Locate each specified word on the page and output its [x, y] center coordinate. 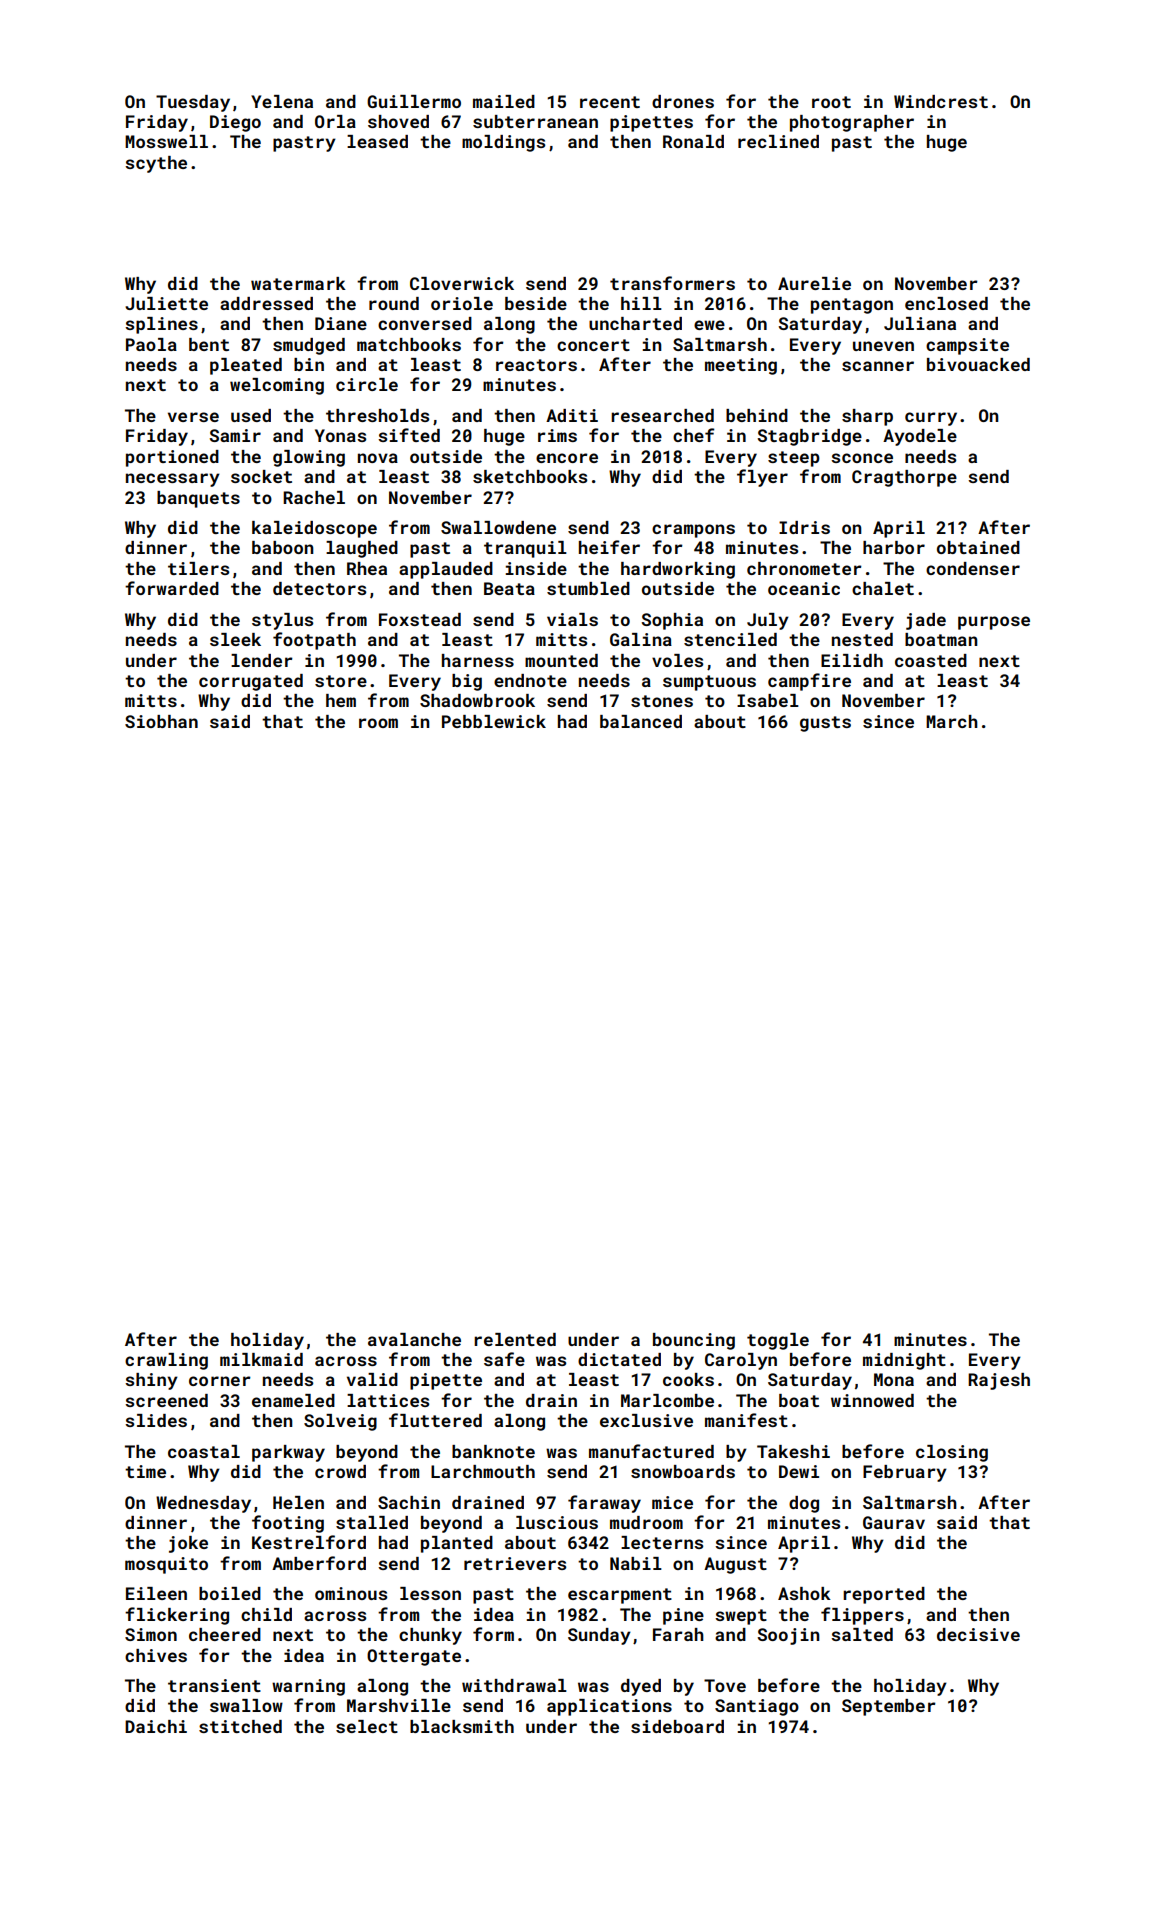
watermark [298, 283]
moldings [503, 143]
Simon [151, 1634]
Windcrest [941, 101]
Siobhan [161, 721]
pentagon [852, 306]
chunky [430, 1636]
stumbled [588, 588]
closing [952, 1453]
